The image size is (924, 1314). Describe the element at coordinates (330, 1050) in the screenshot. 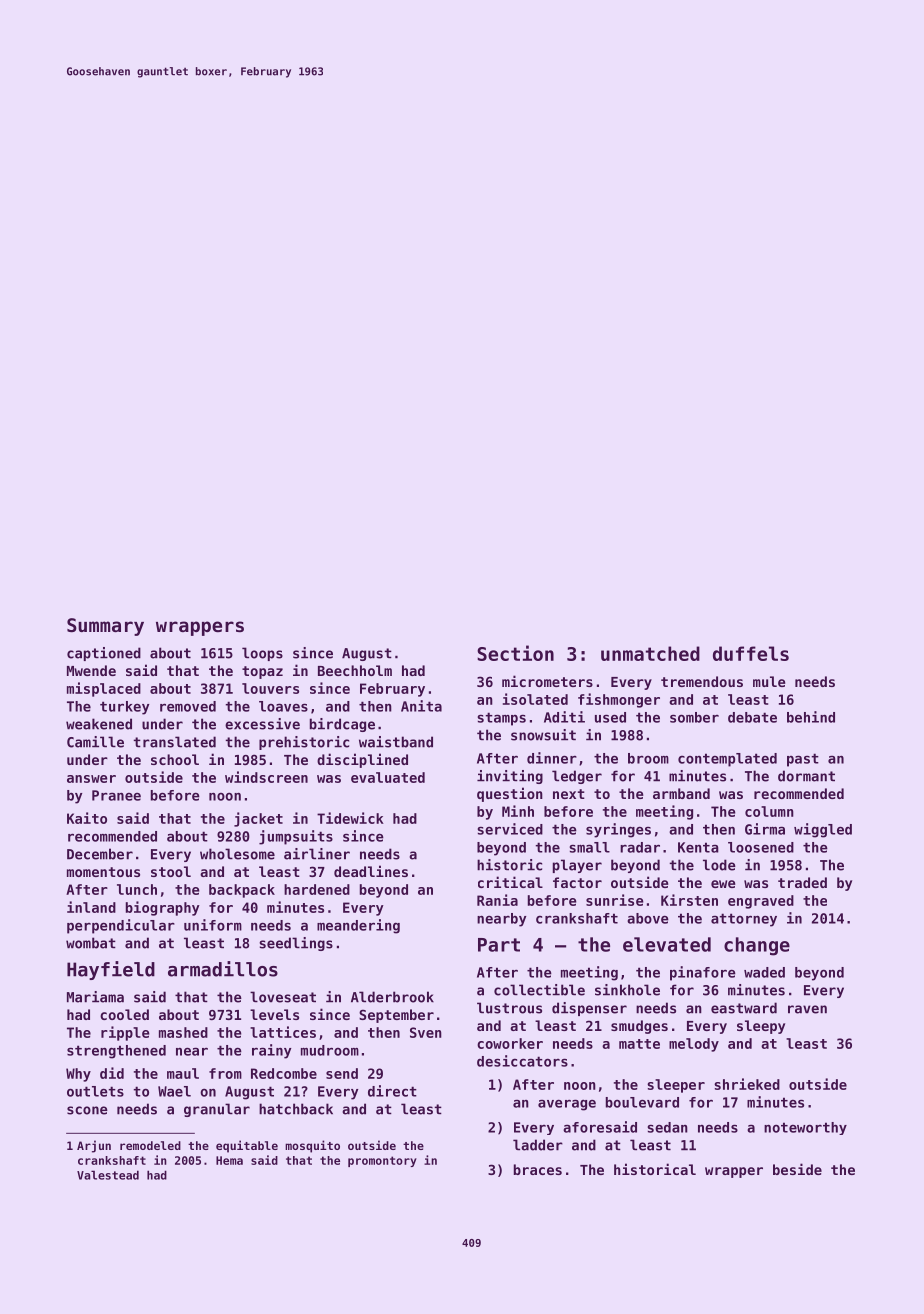

I see `mudroom` at that location.
